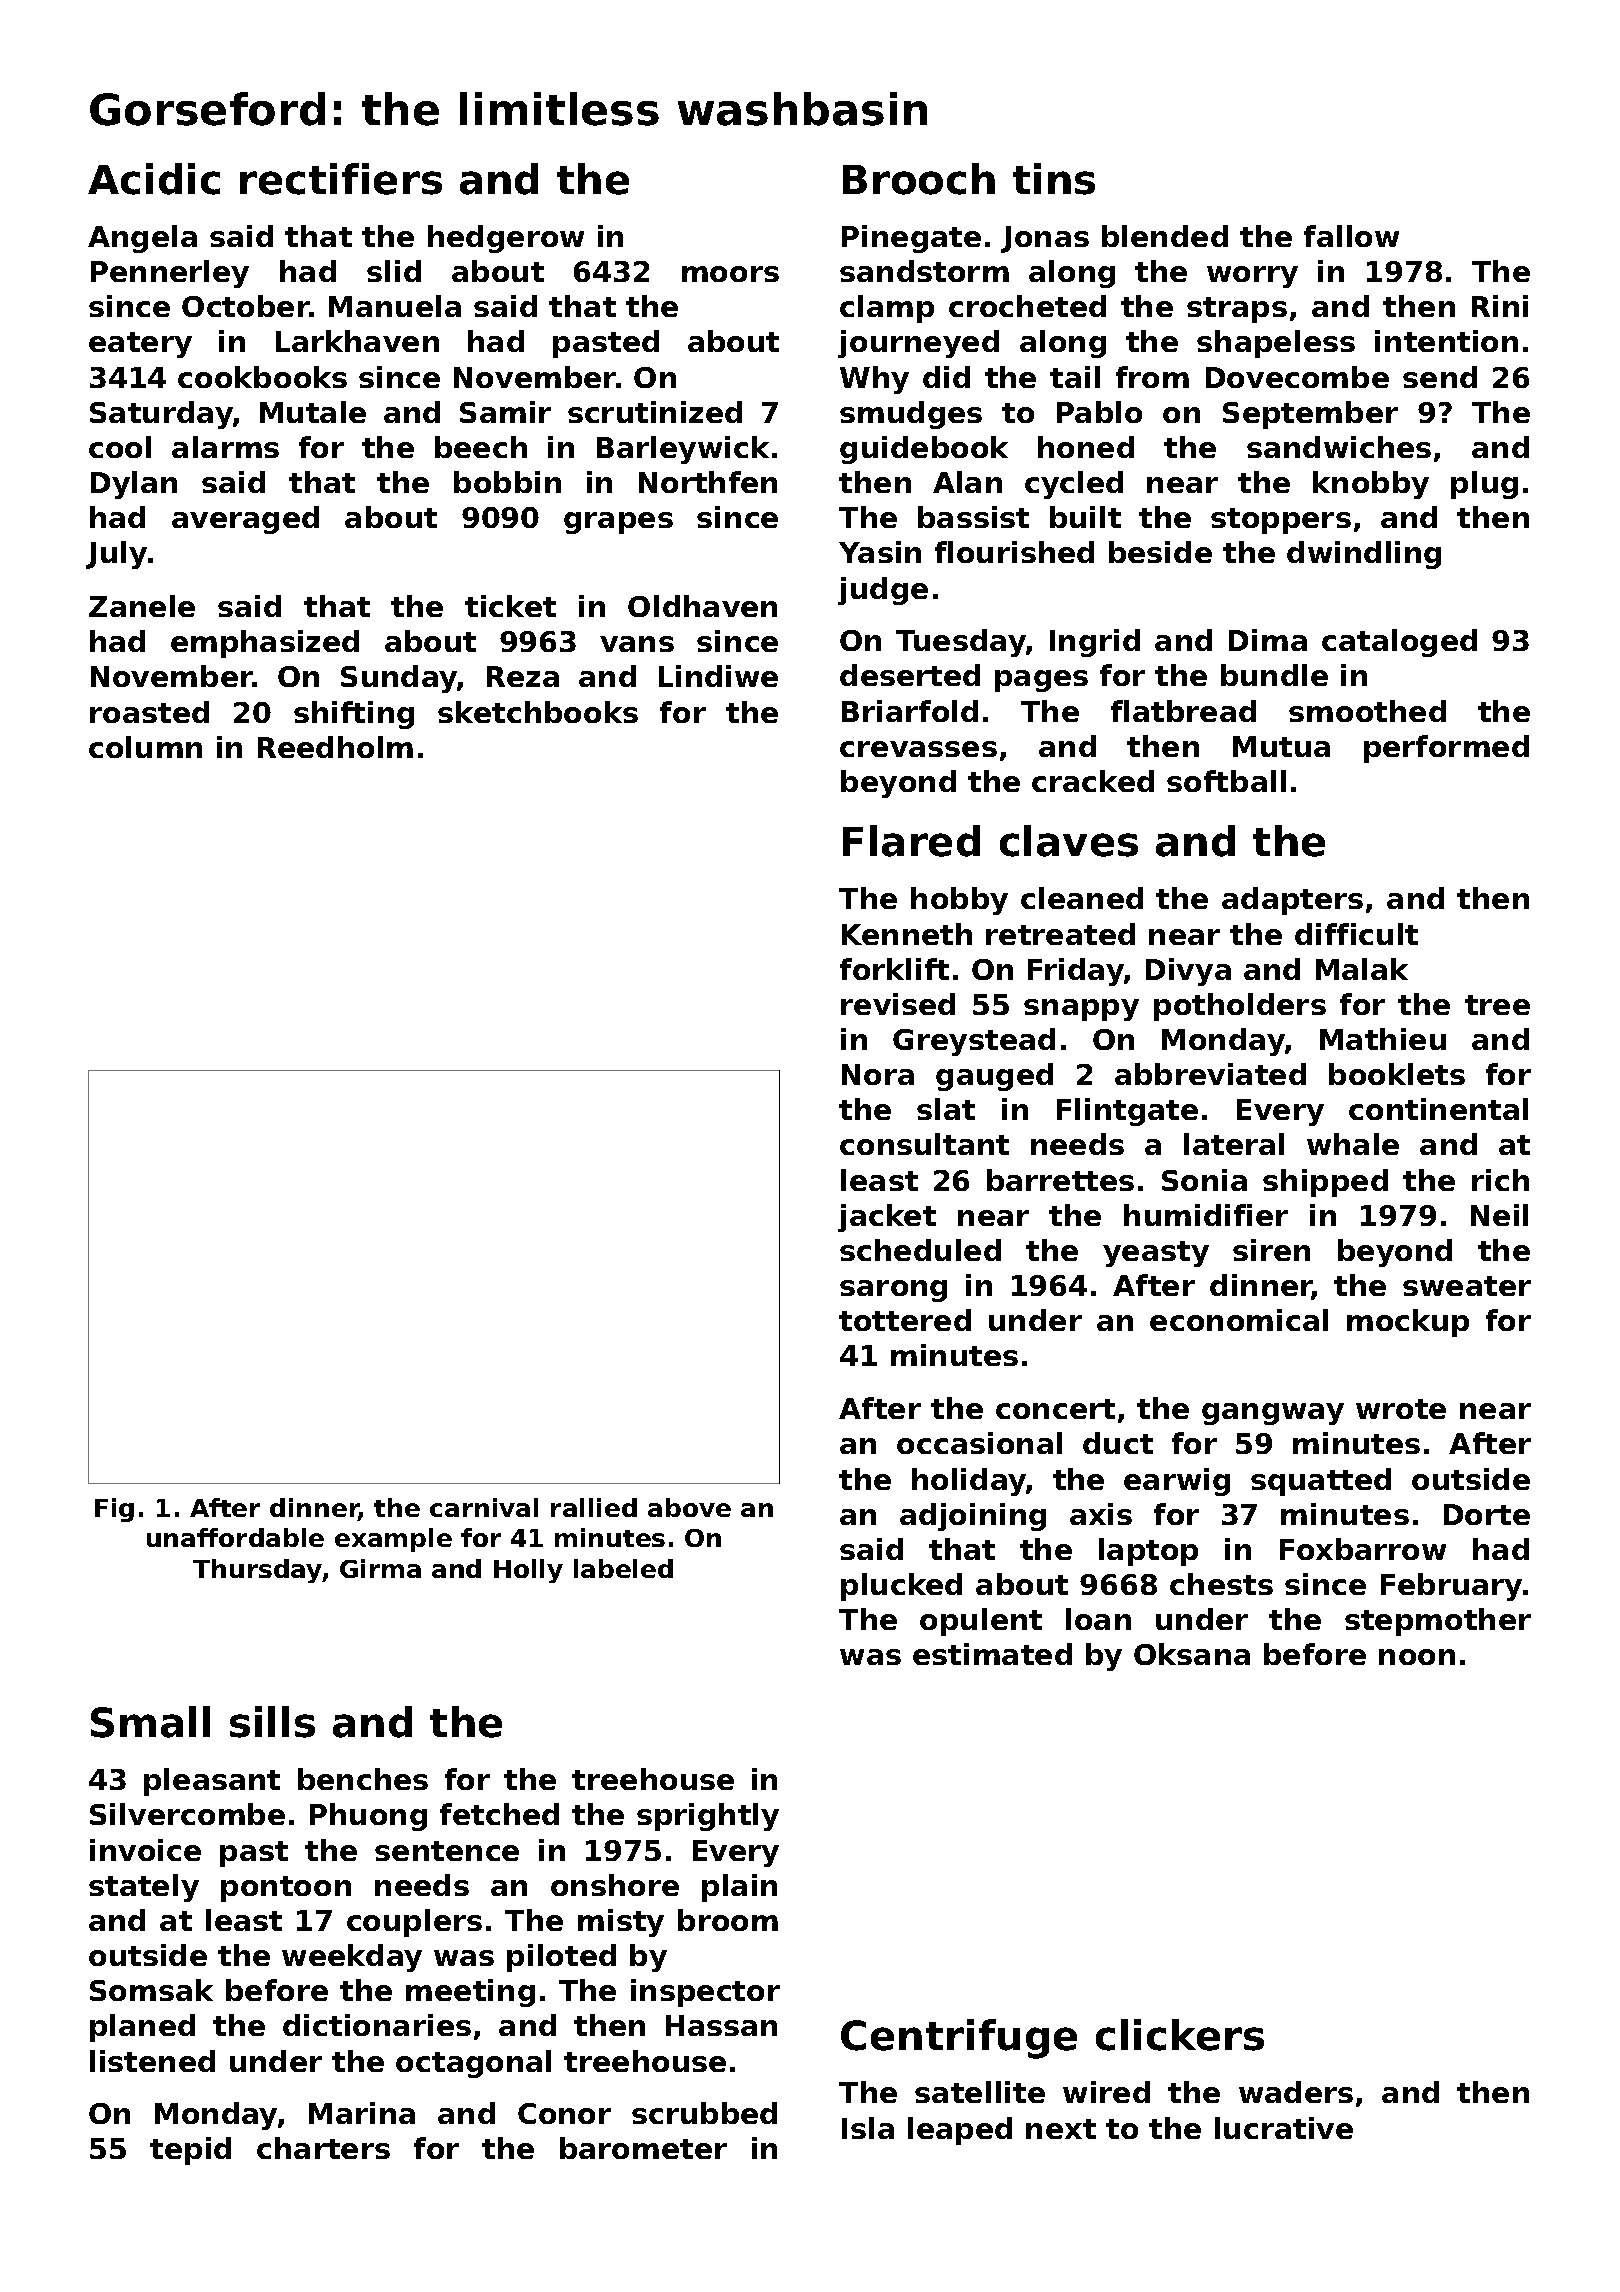  I want to click on Fig, so click(114, 1510).
